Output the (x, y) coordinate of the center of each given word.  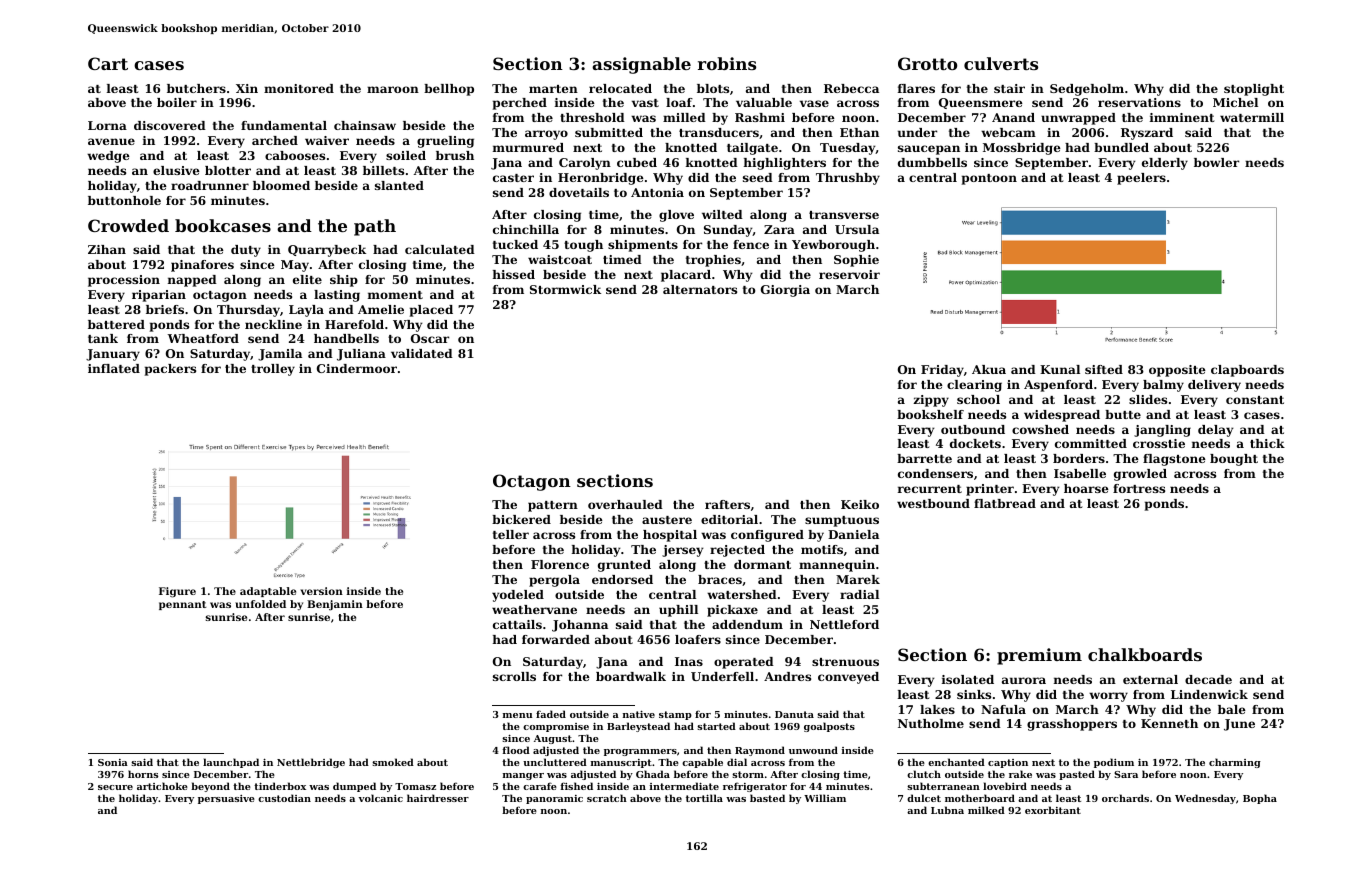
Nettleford (844, 624)
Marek (858, 579)
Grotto (927, 63)
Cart (108, 63)
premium (1039, 656)
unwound (813, 750)
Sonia (113, 762)
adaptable (268, 592)
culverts (1001, 63)
